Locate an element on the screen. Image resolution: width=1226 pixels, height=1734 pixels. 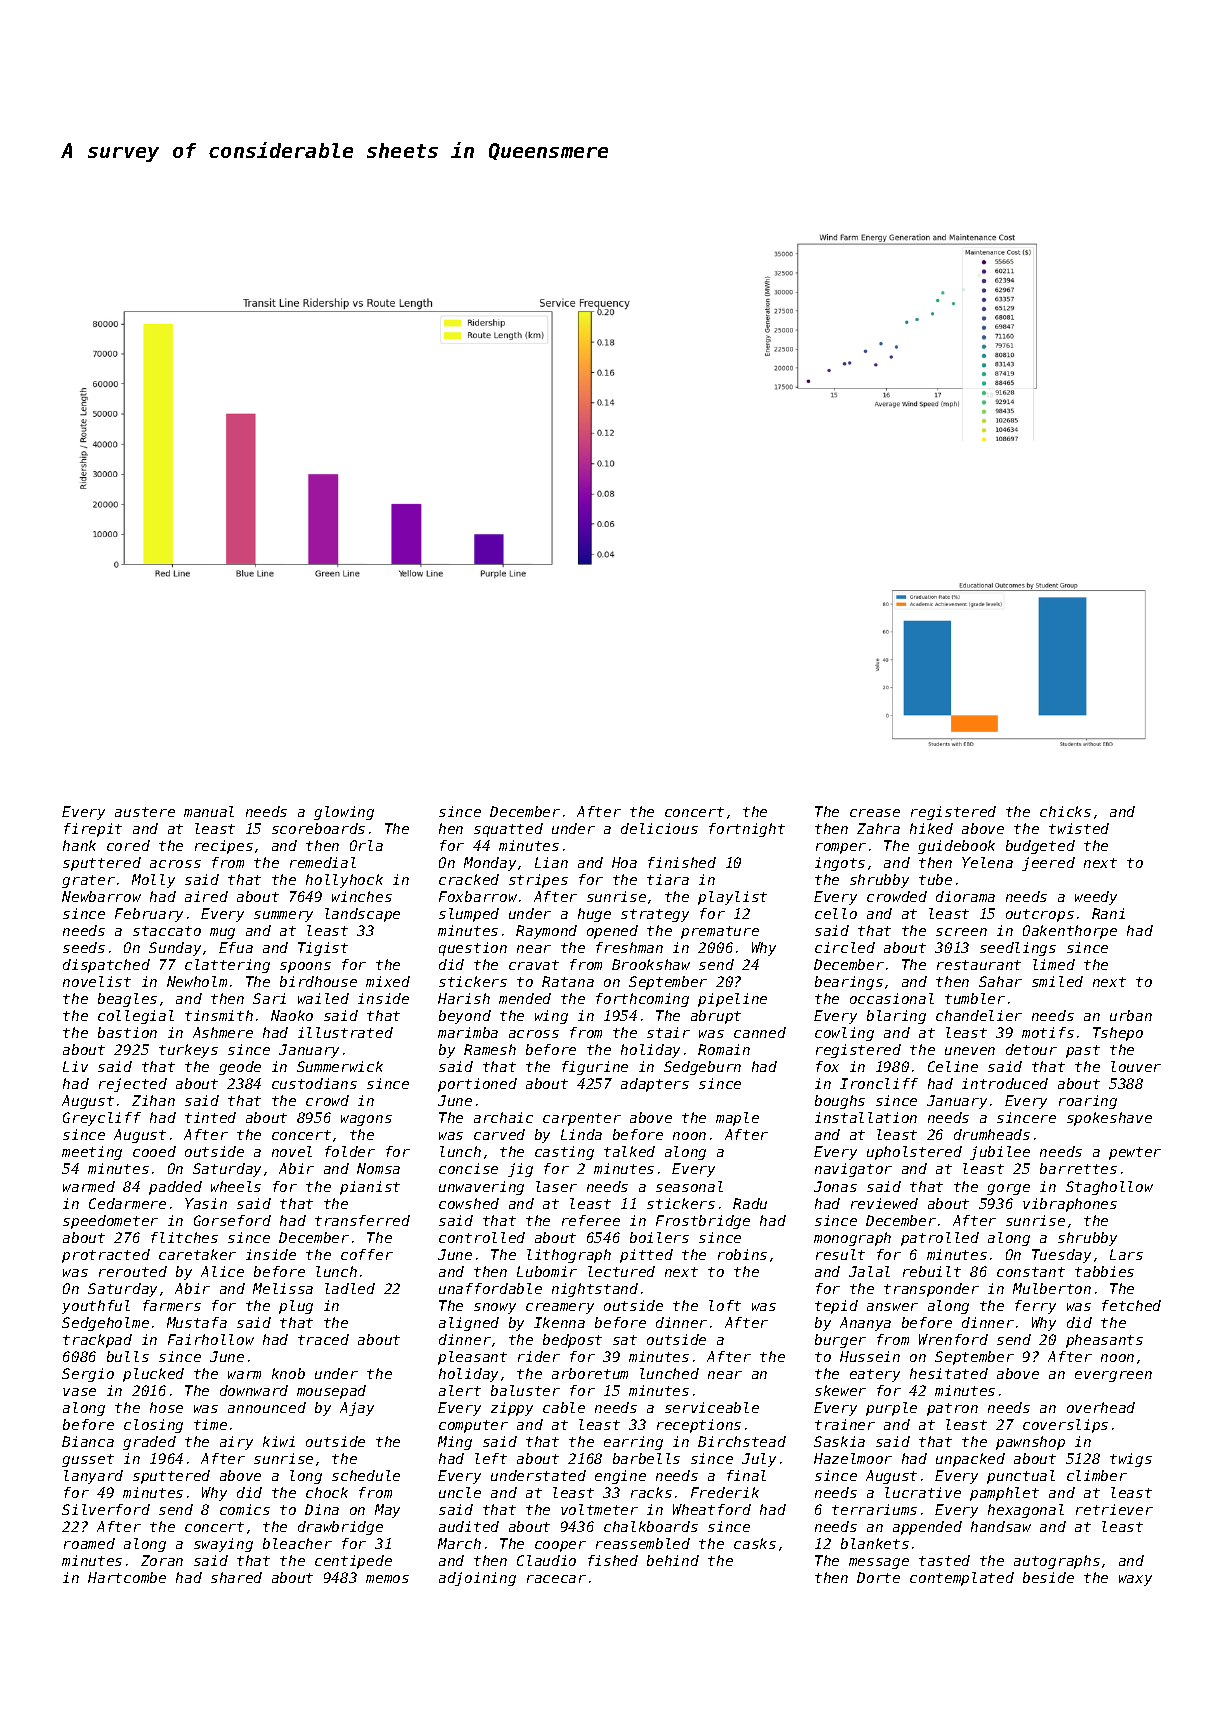
Frostbridge is located at coordinates (703, 1222).
